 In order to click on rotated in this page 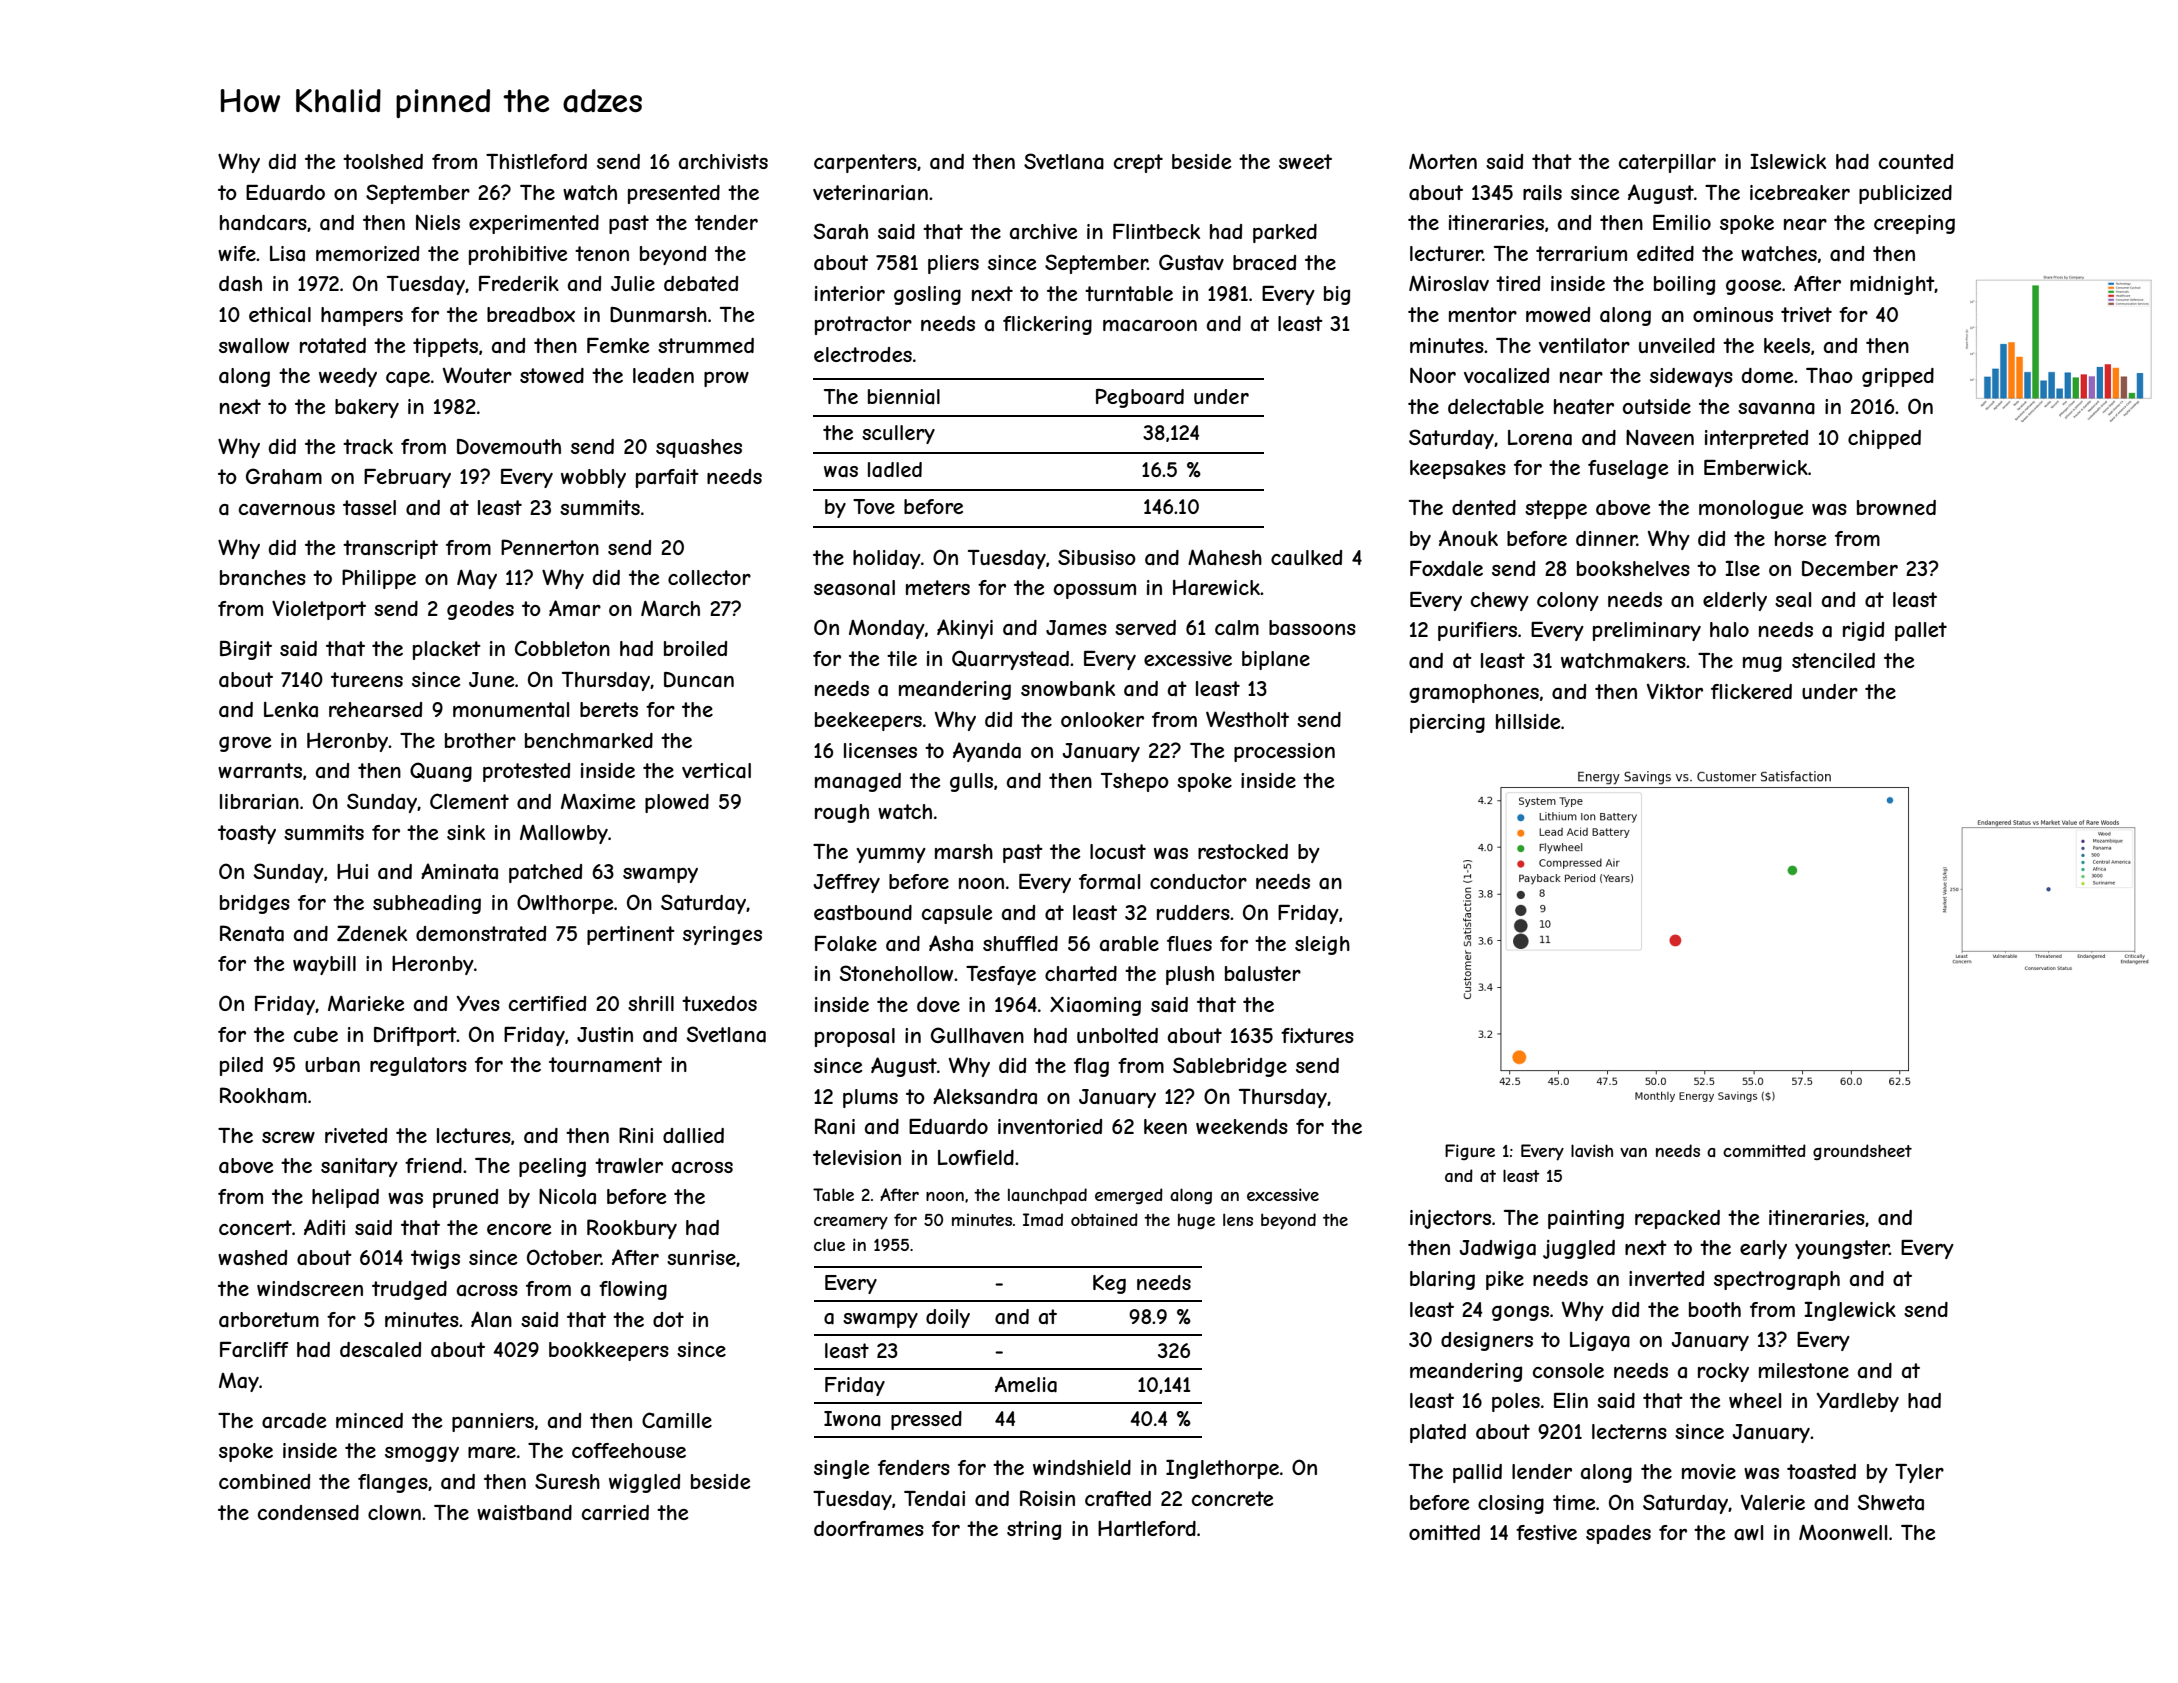, I will do `click(333, 346)`.
